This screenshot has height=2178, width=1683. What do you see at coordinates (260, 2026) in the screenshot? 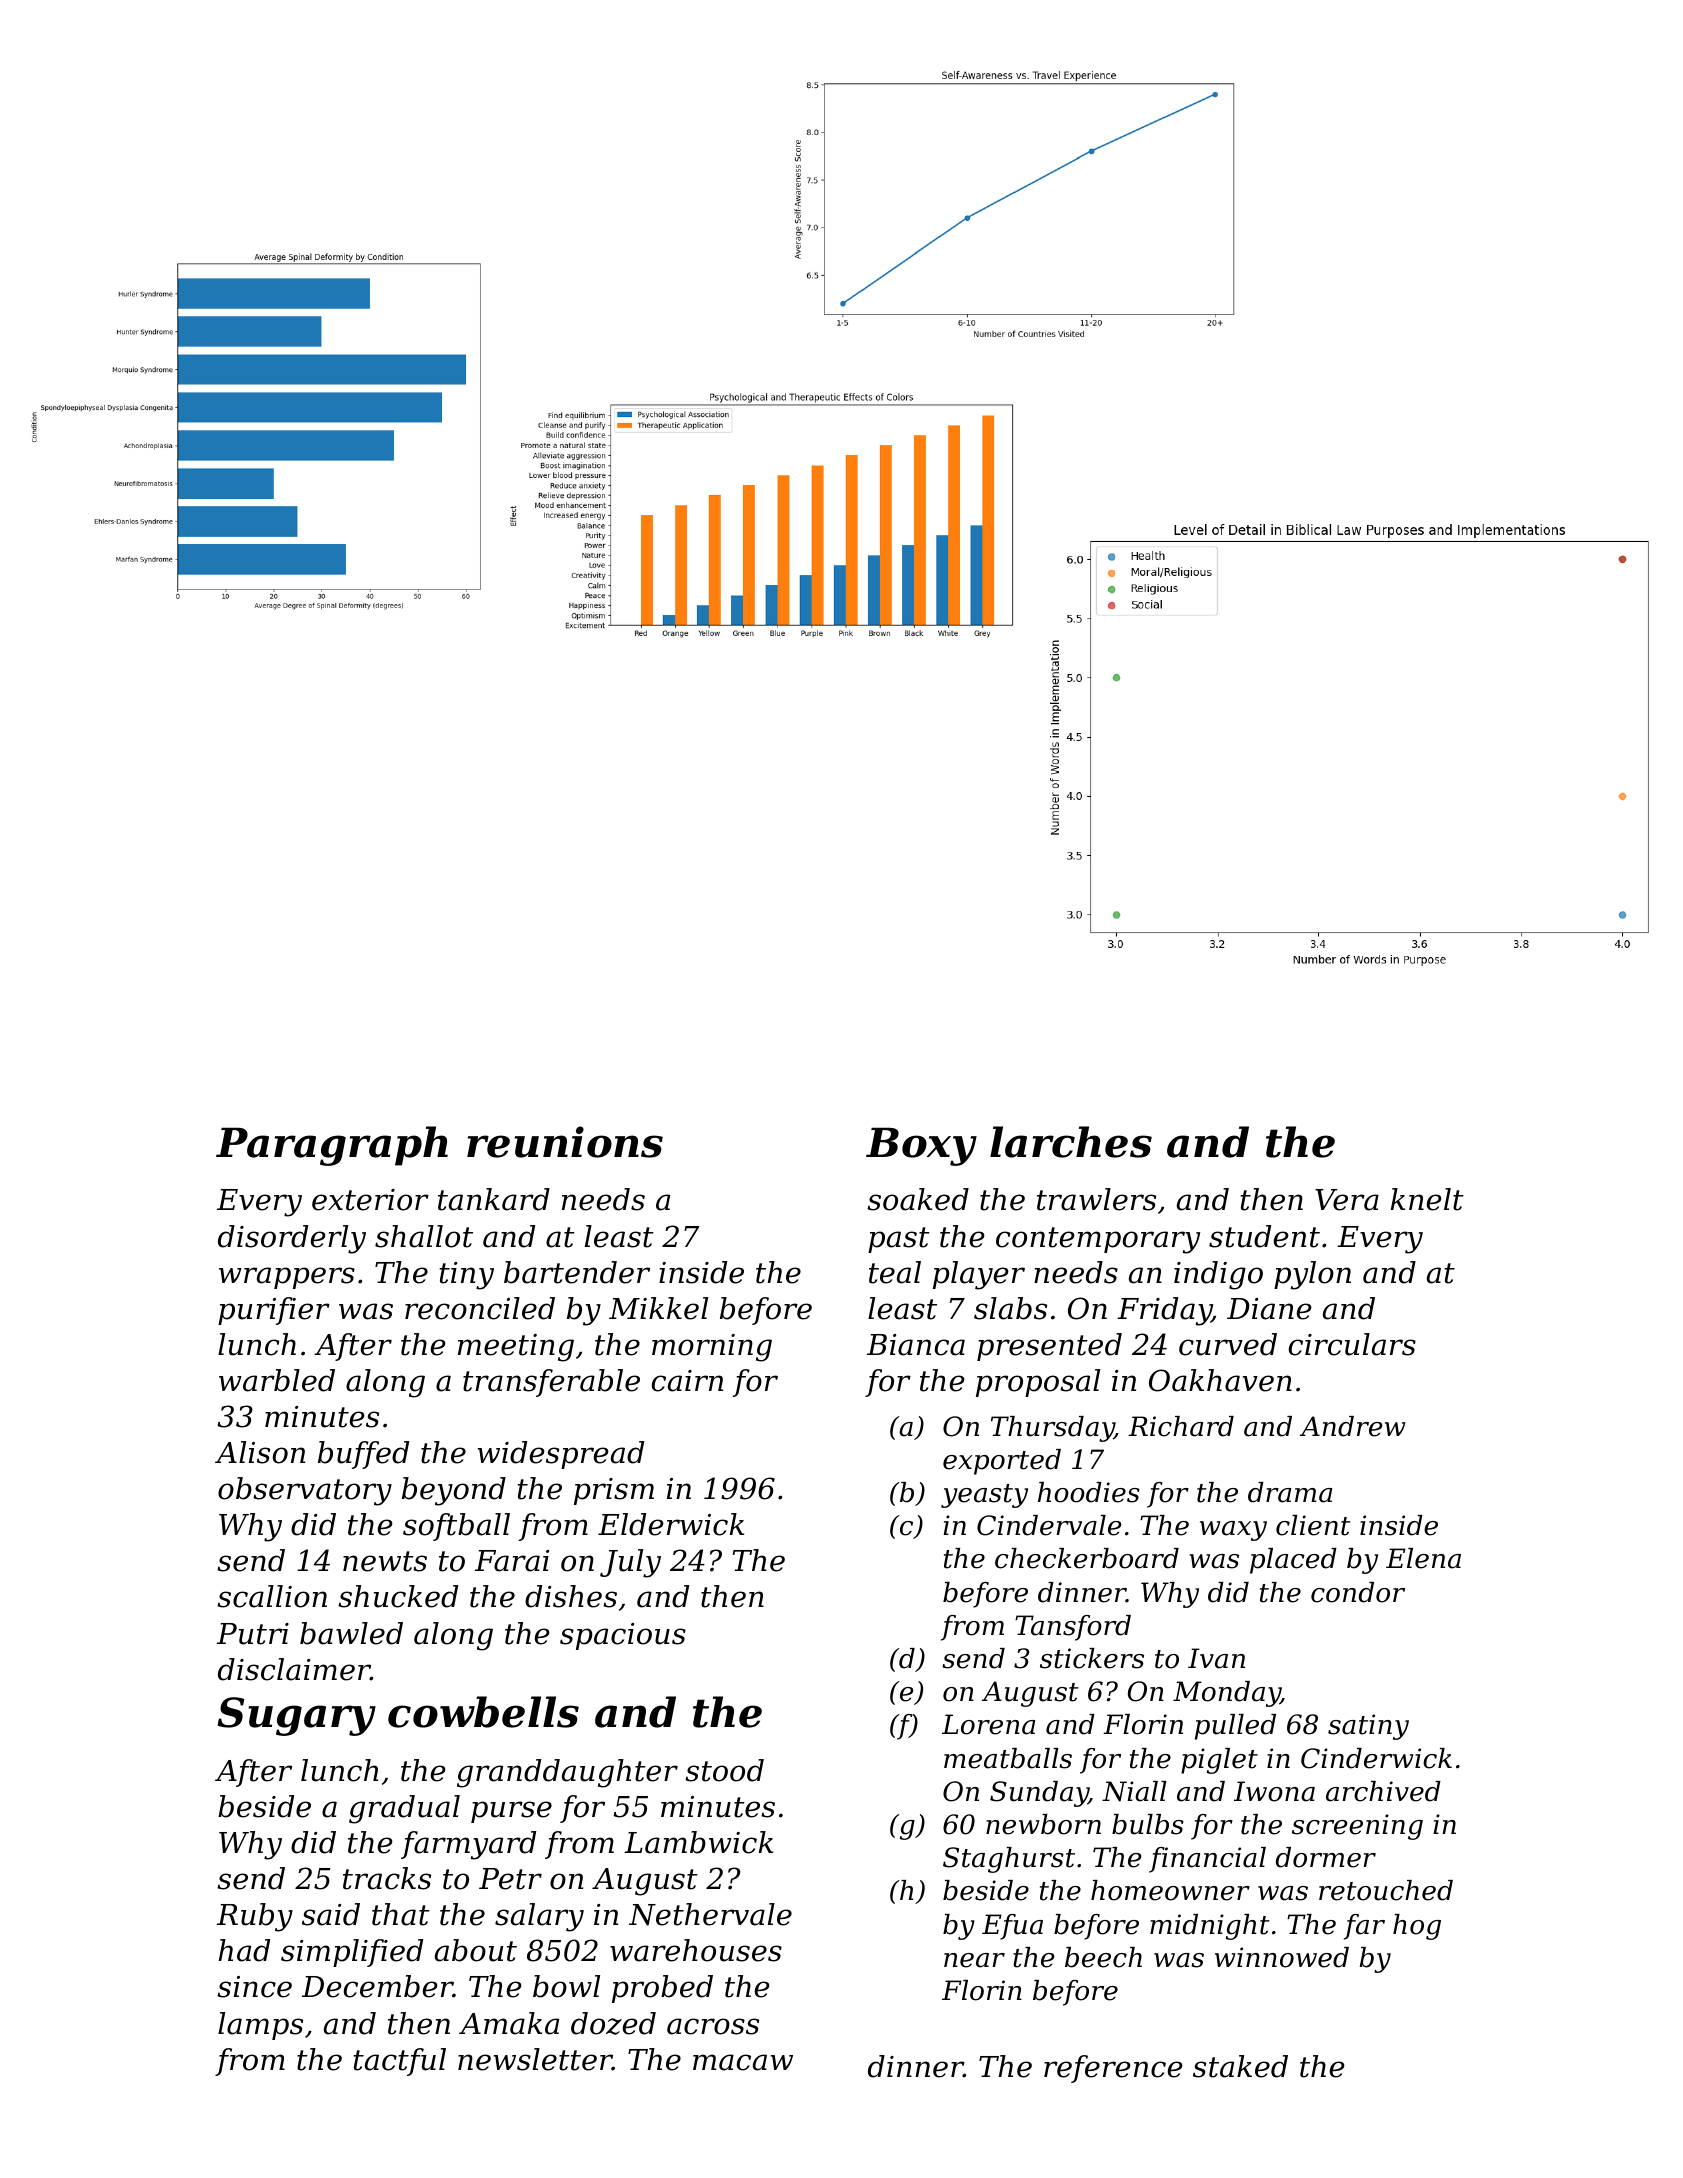
I see `lamps` at bounding box center [260, 2026].
